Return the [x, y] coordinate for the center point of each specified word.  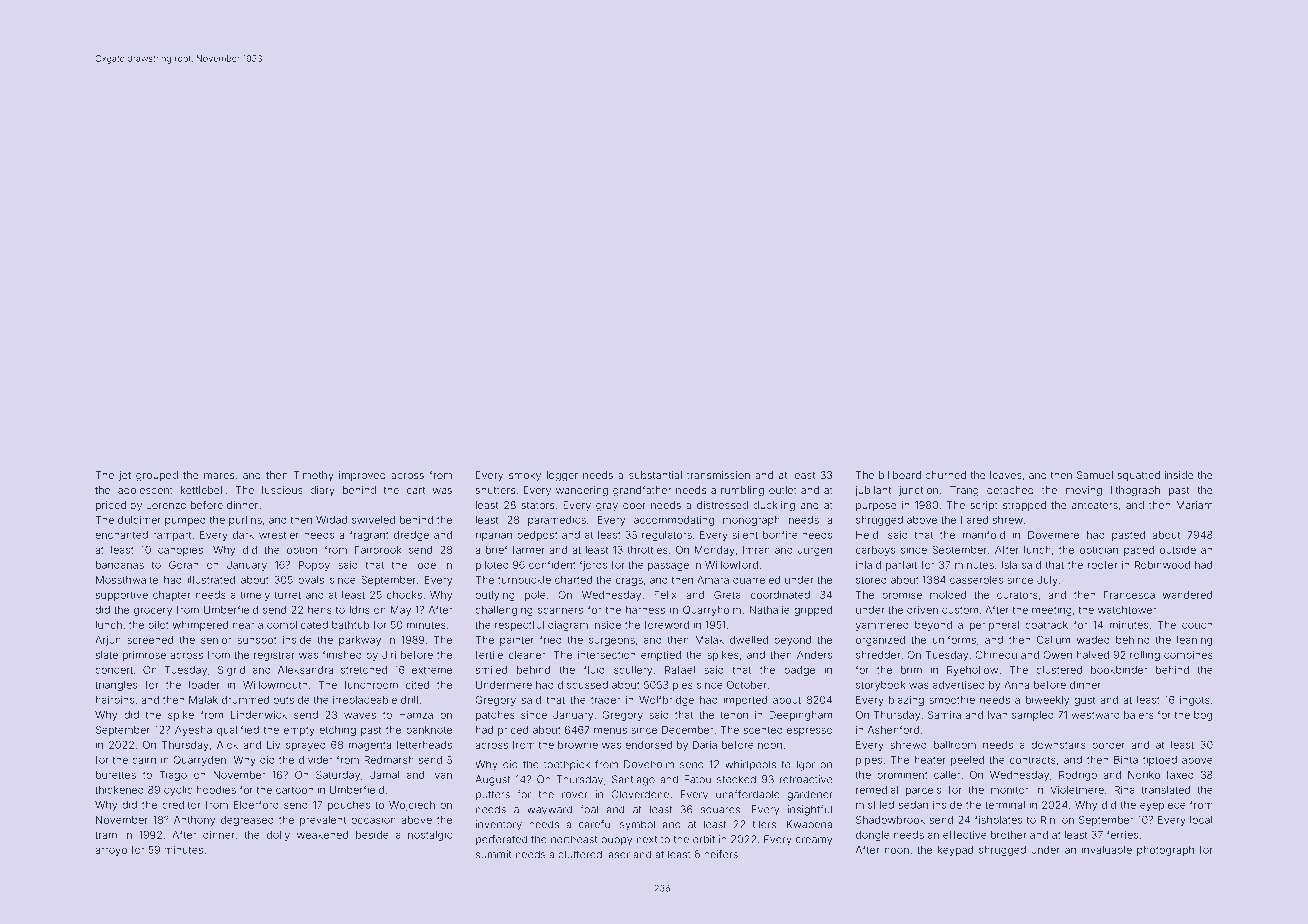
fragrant [369, 535]
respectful [519, 625]
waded [1093, 640]
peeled [967, 761]
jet [125, 476]
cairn [144, 760]
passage [668, 567]
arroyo [111, 852]
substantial [655, 475]
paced [1139, 551]
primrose [144, 656]
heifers [721, 854]
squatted [1139, 476]
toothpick [567, 765]
